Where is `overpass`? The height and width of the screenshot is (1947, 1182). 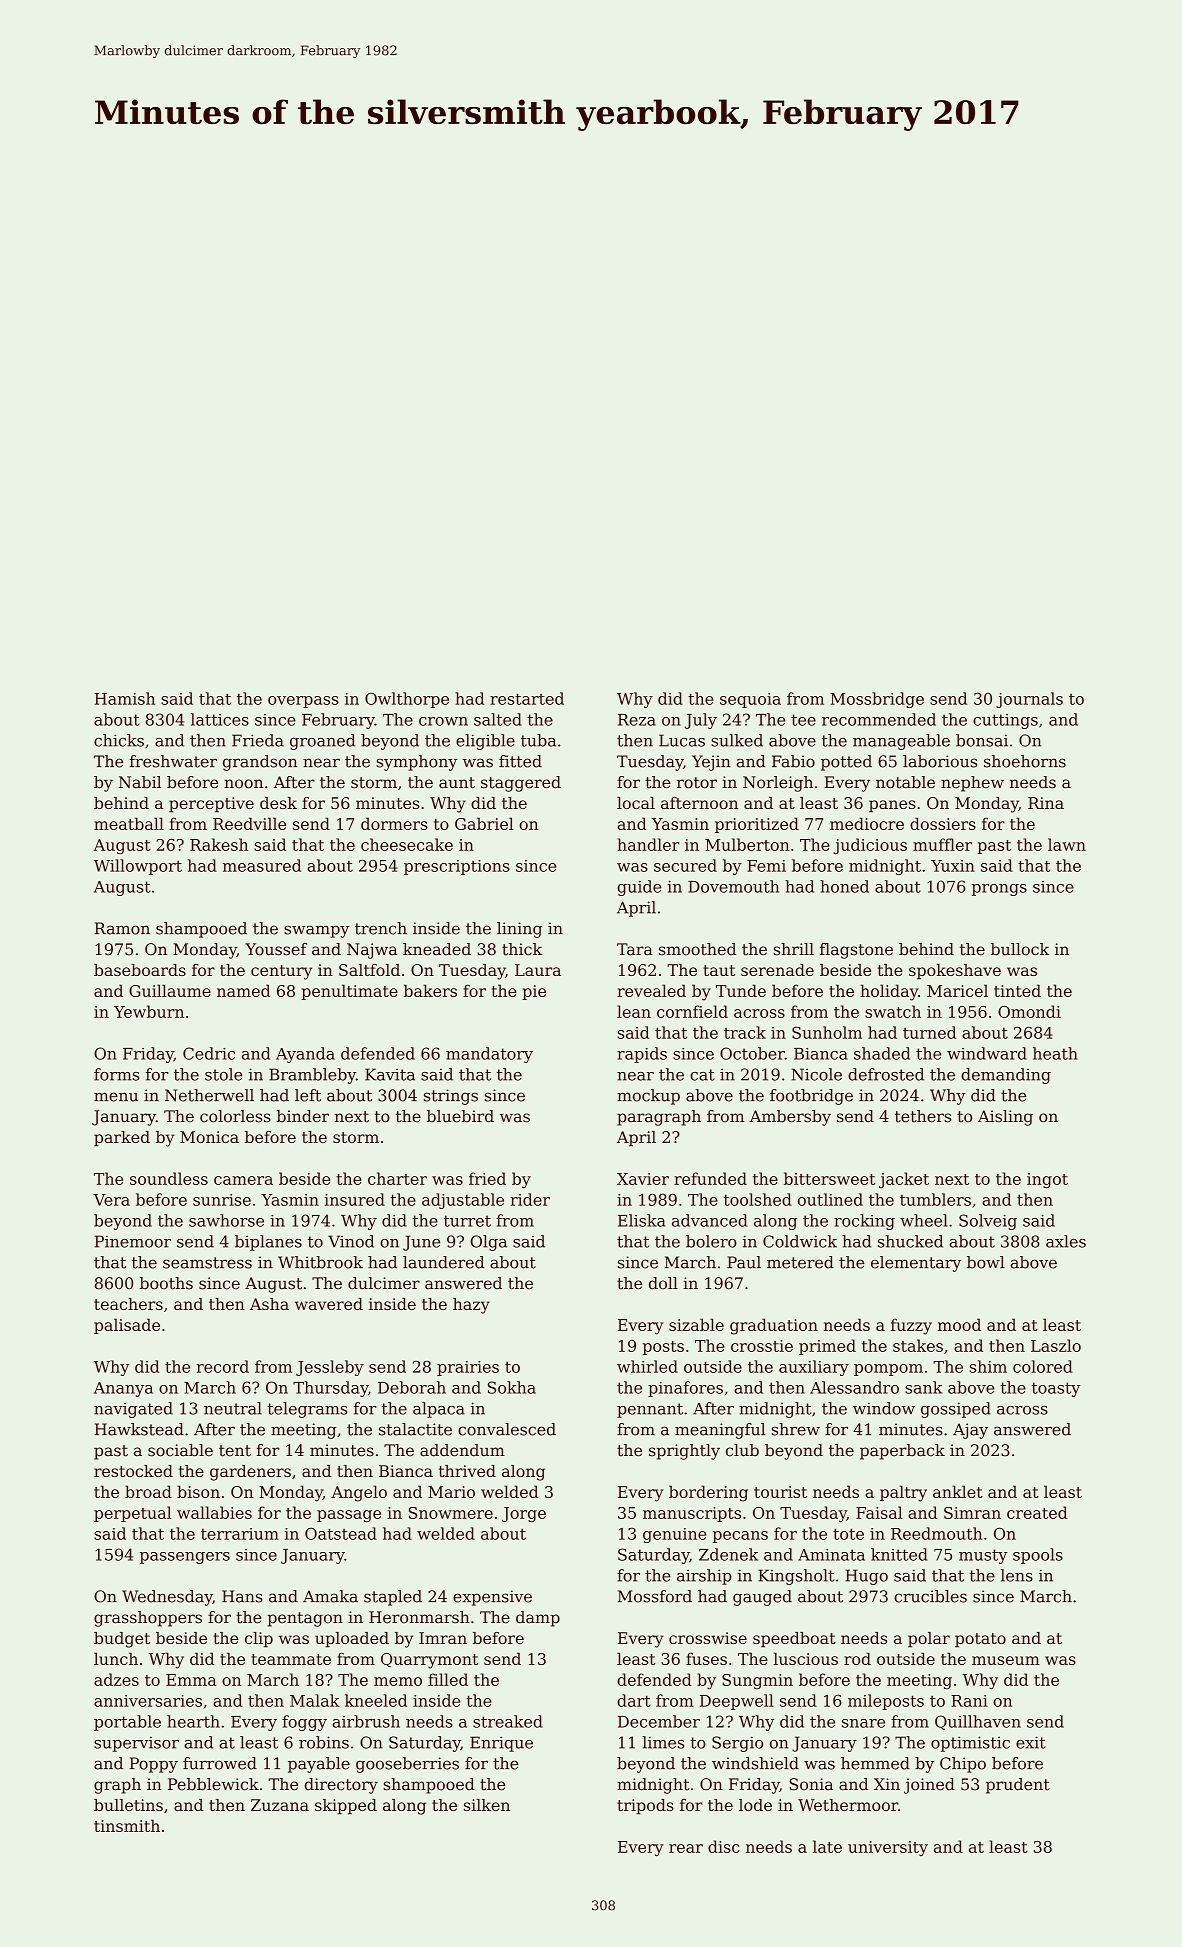 overpass is located at coordinates (303, 702).
